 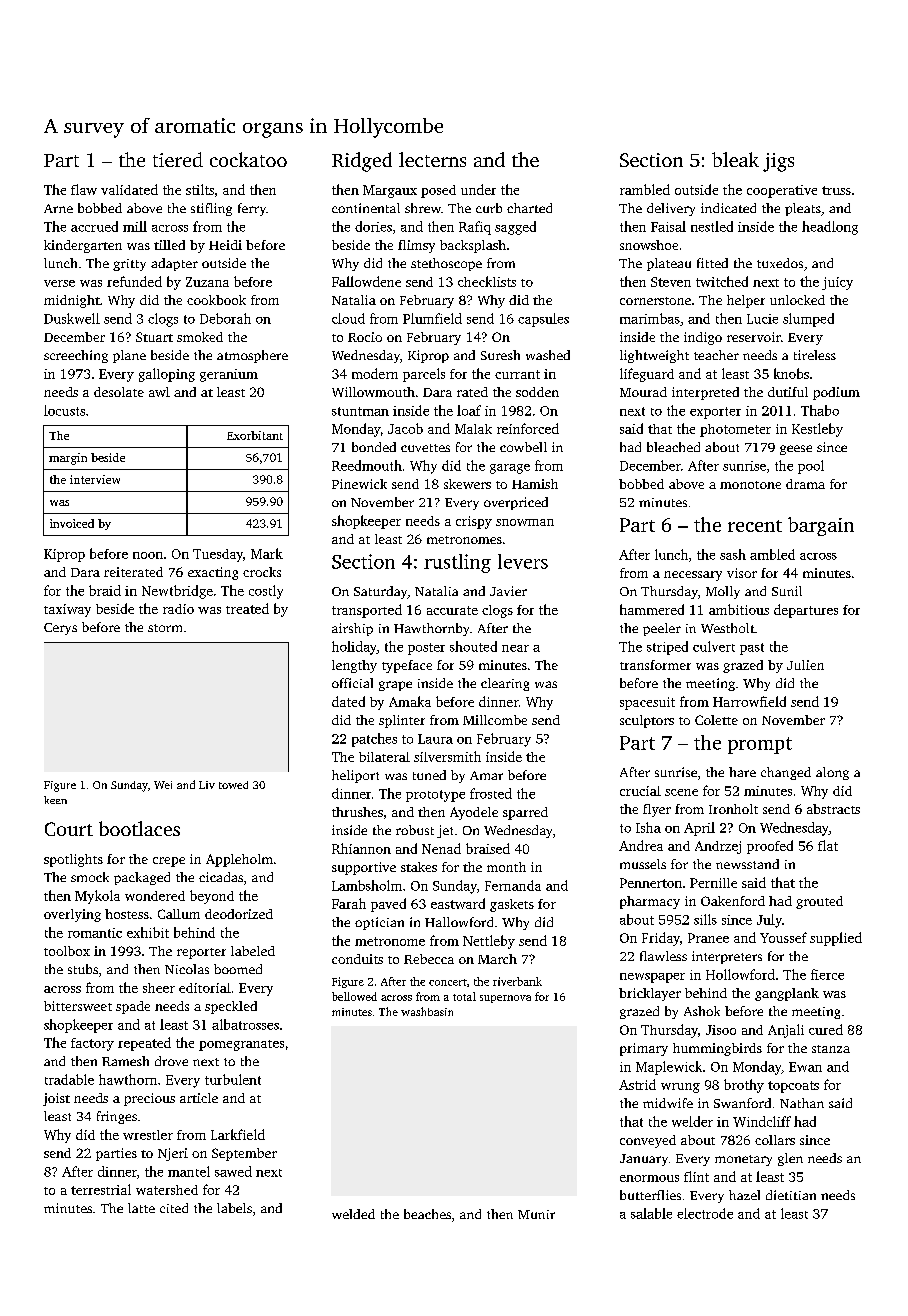 I want to click on beaches, so click(x=427, y=1214).
